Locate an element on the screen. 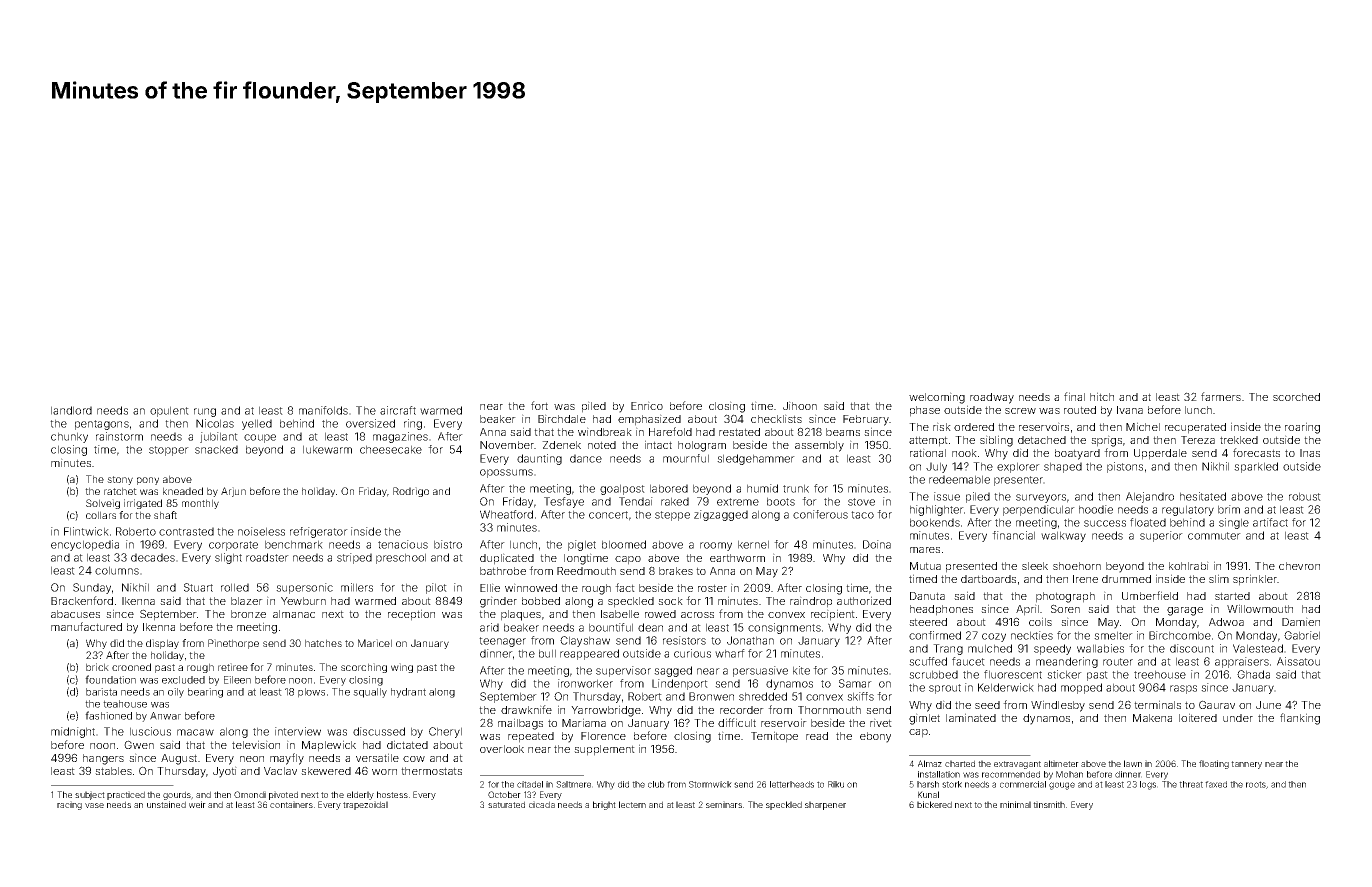 The height and width of the screenshot is (887, 1372). recuperated is located at coordinates (1195, 428).
